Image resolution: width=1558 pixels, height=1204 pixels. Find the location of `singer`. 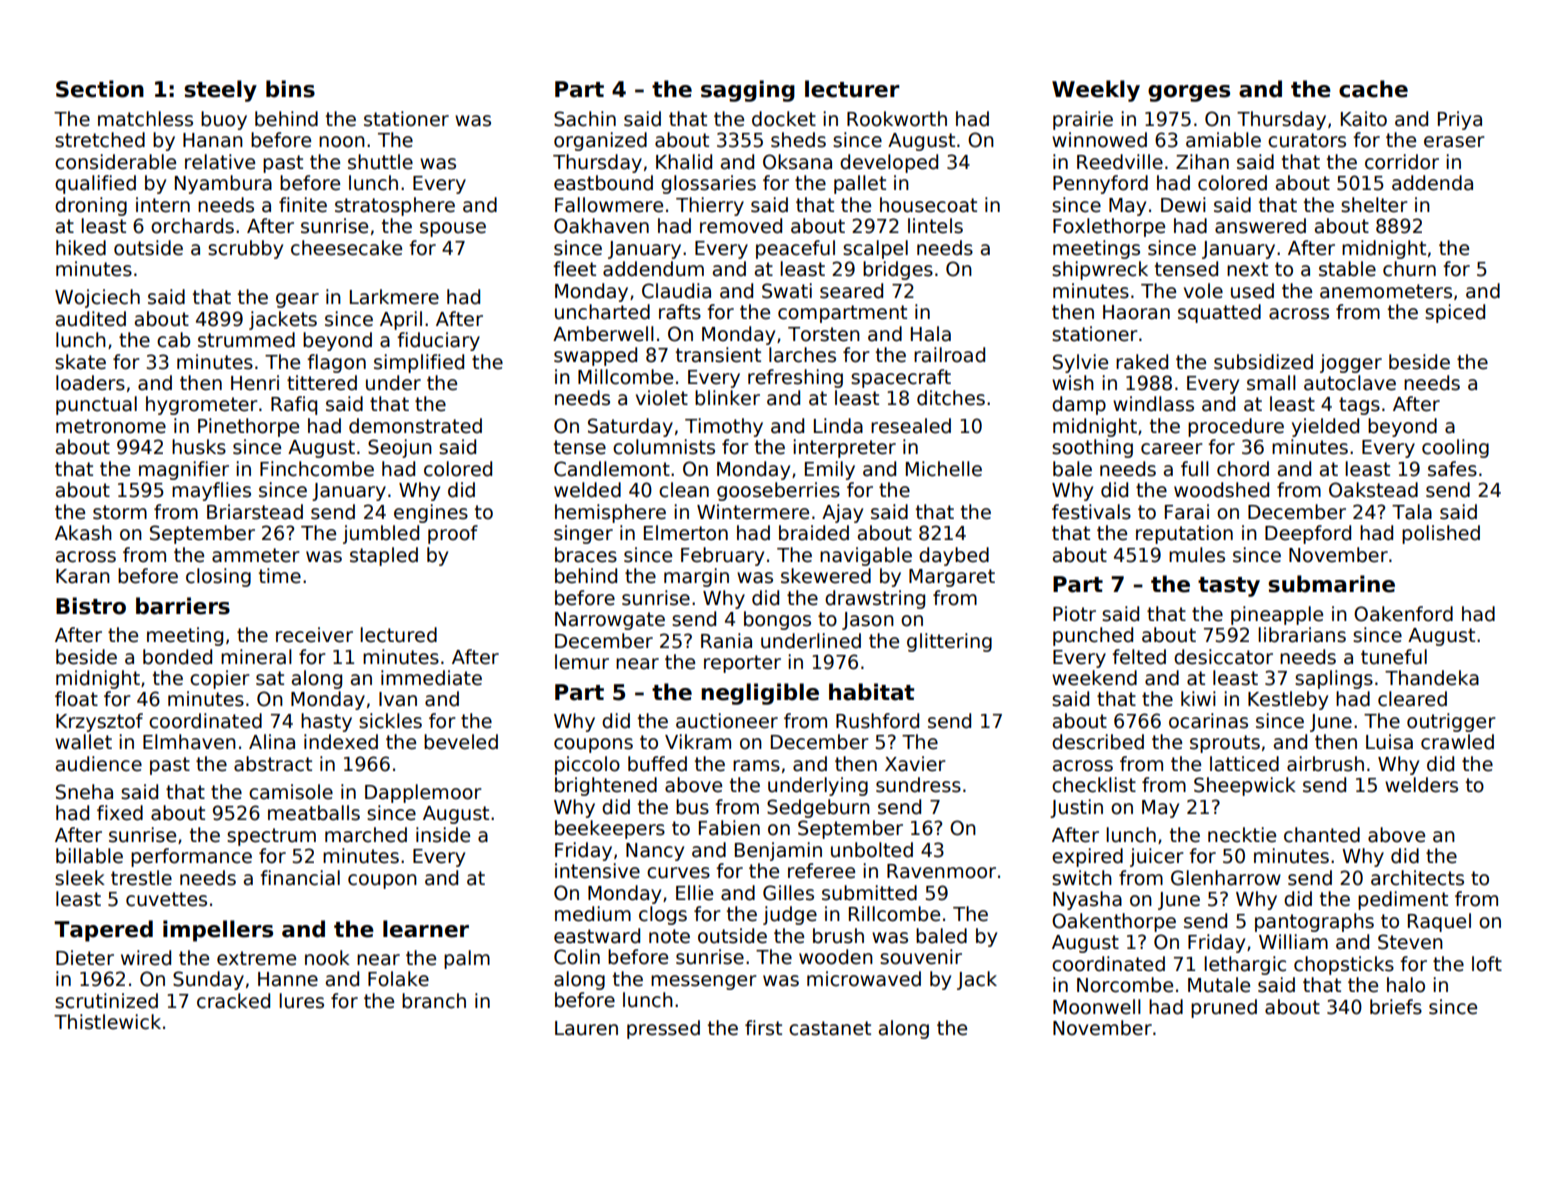

singer is located at coordinates (583, 534).
